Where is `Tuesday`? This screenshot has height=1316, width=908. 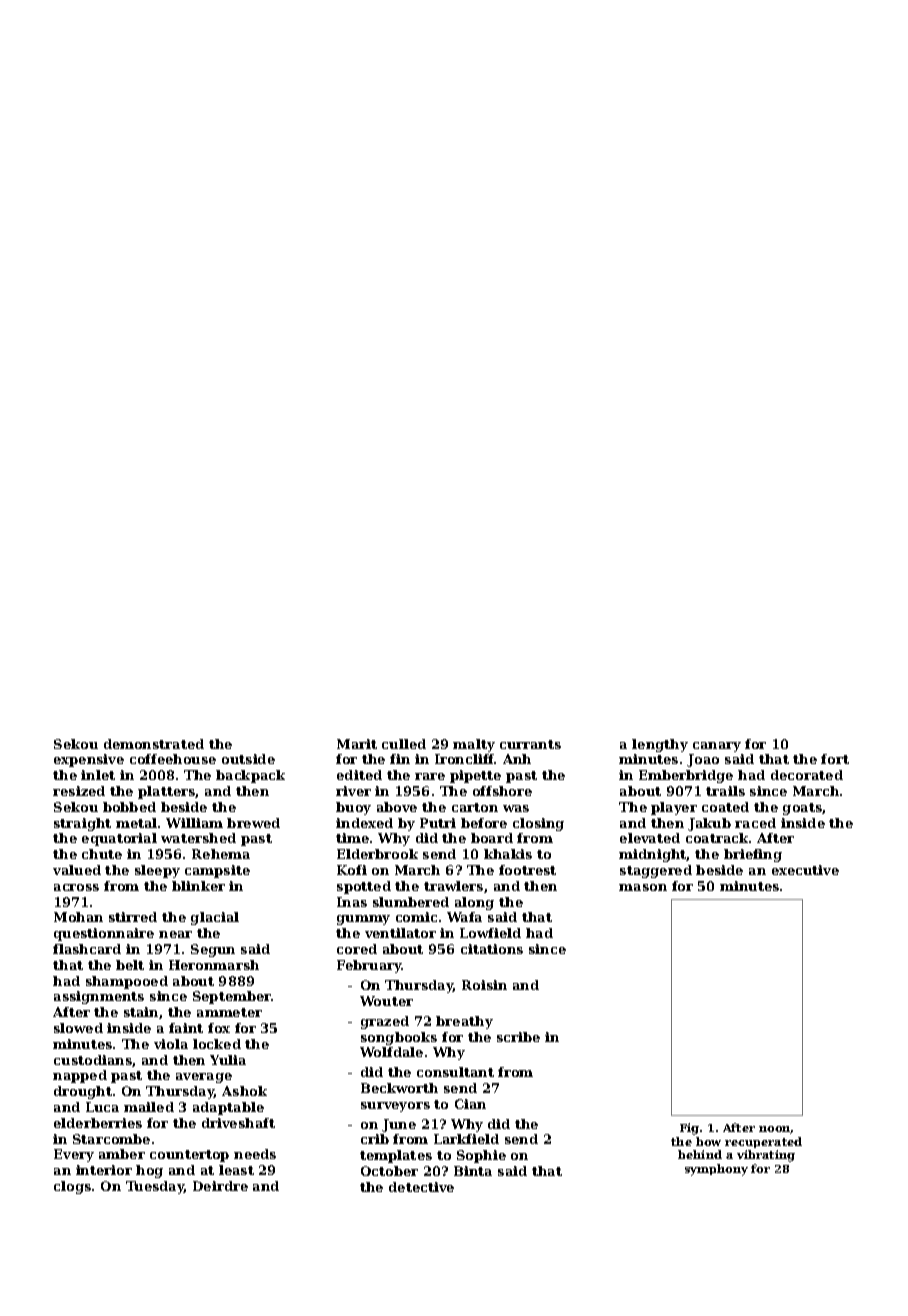
Tuesday is located at coordinates (155, 1187).
